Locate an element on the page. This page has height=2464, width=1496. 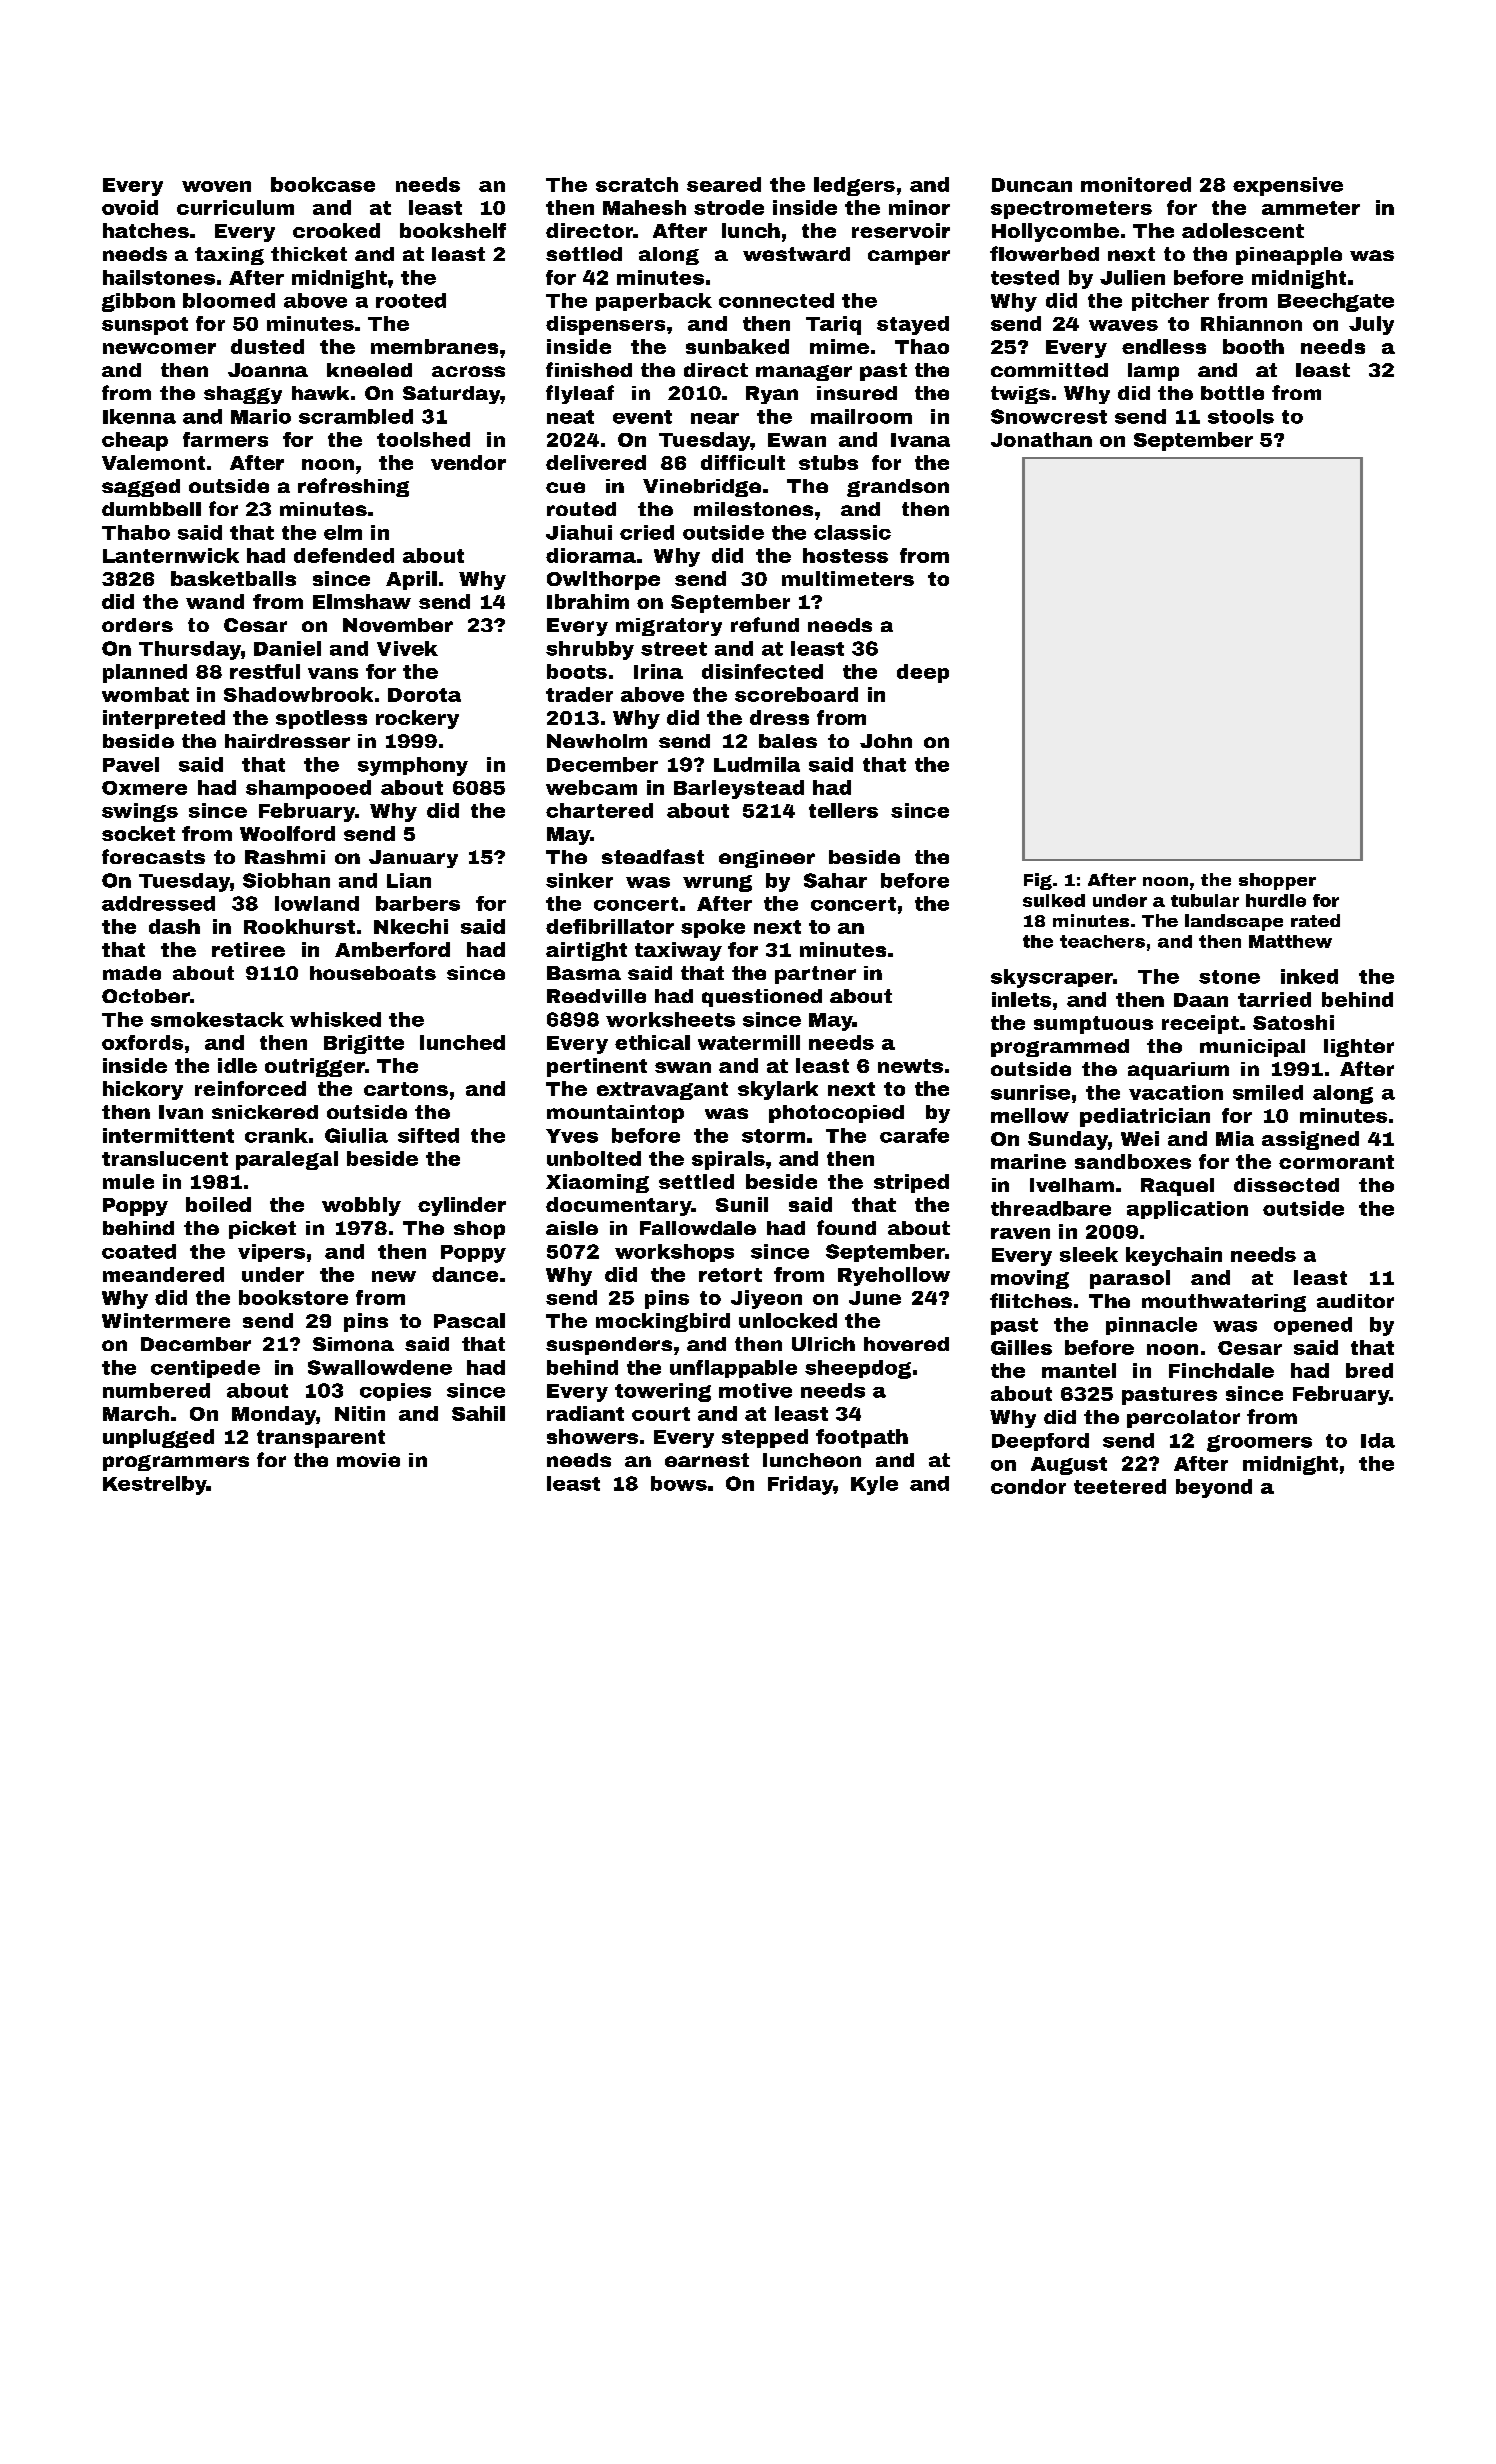
ledgers is located at coordinates (854, 186).
